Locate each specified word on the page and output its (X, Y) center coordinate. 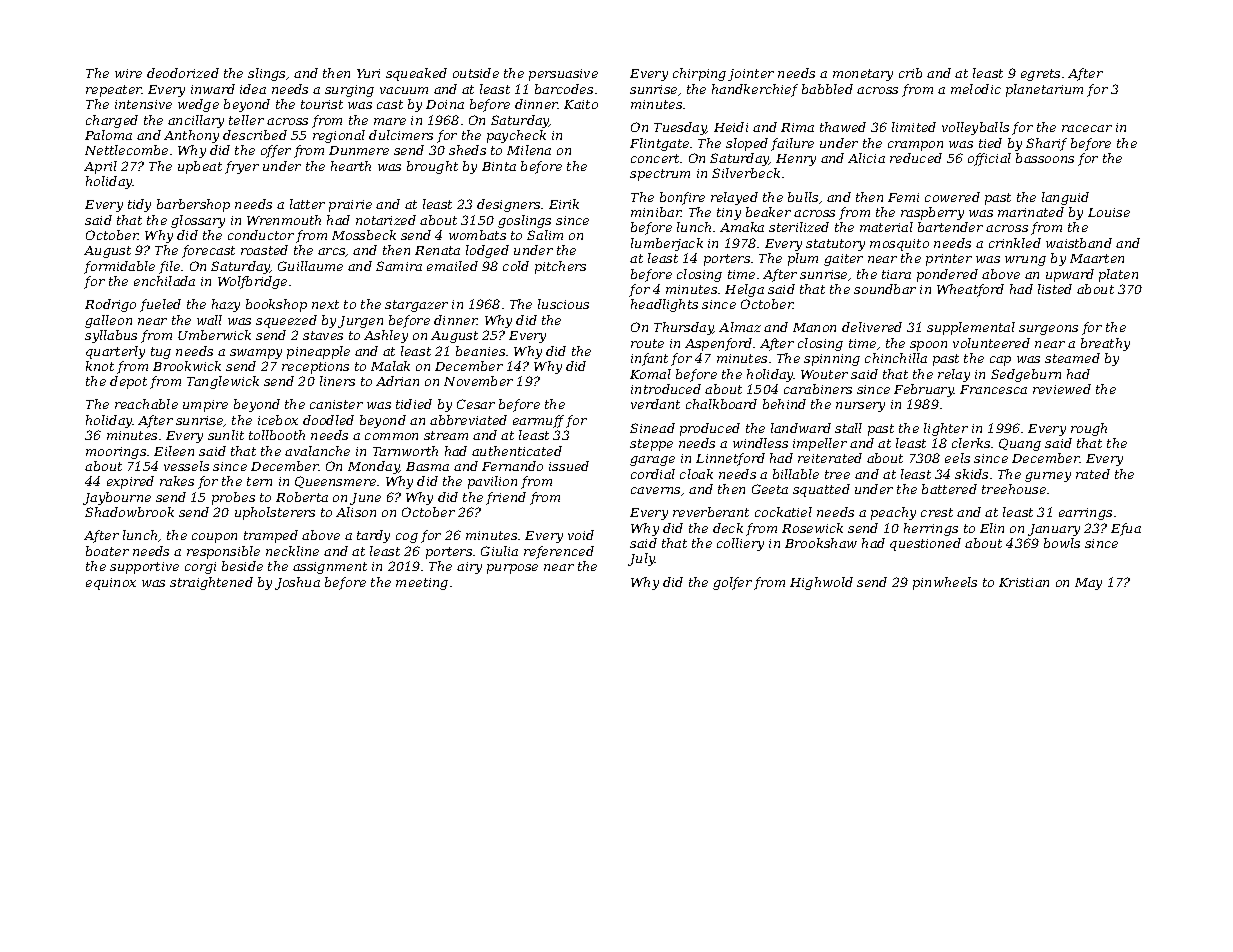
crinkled (1015, 243)
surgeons (1048, 330)
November (478, 381)
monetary (863, 75)
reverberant (711, 512)
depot (128, 382)
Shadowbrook (129, 512)
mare (390, 121)
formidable (119, 267)
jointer (751, 75)
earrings (1085, 514)
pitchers (560, 267)
